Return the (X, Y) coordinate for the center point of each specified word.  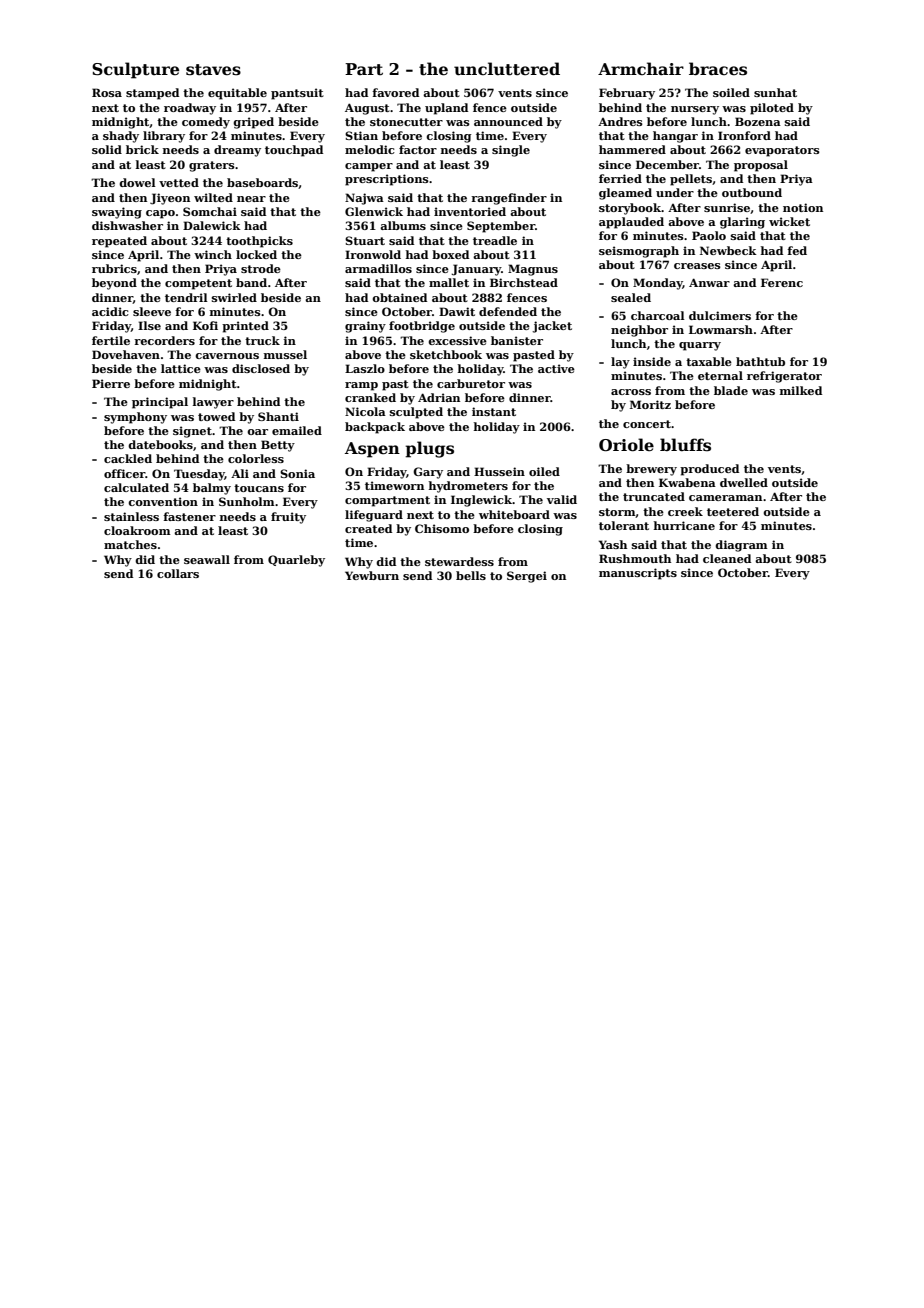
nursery (695, 110)
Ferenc (782, 282)
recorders (164, 340)
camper (369, 167)
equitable (237, 94)
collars (178, 573)
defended (508, 311)
